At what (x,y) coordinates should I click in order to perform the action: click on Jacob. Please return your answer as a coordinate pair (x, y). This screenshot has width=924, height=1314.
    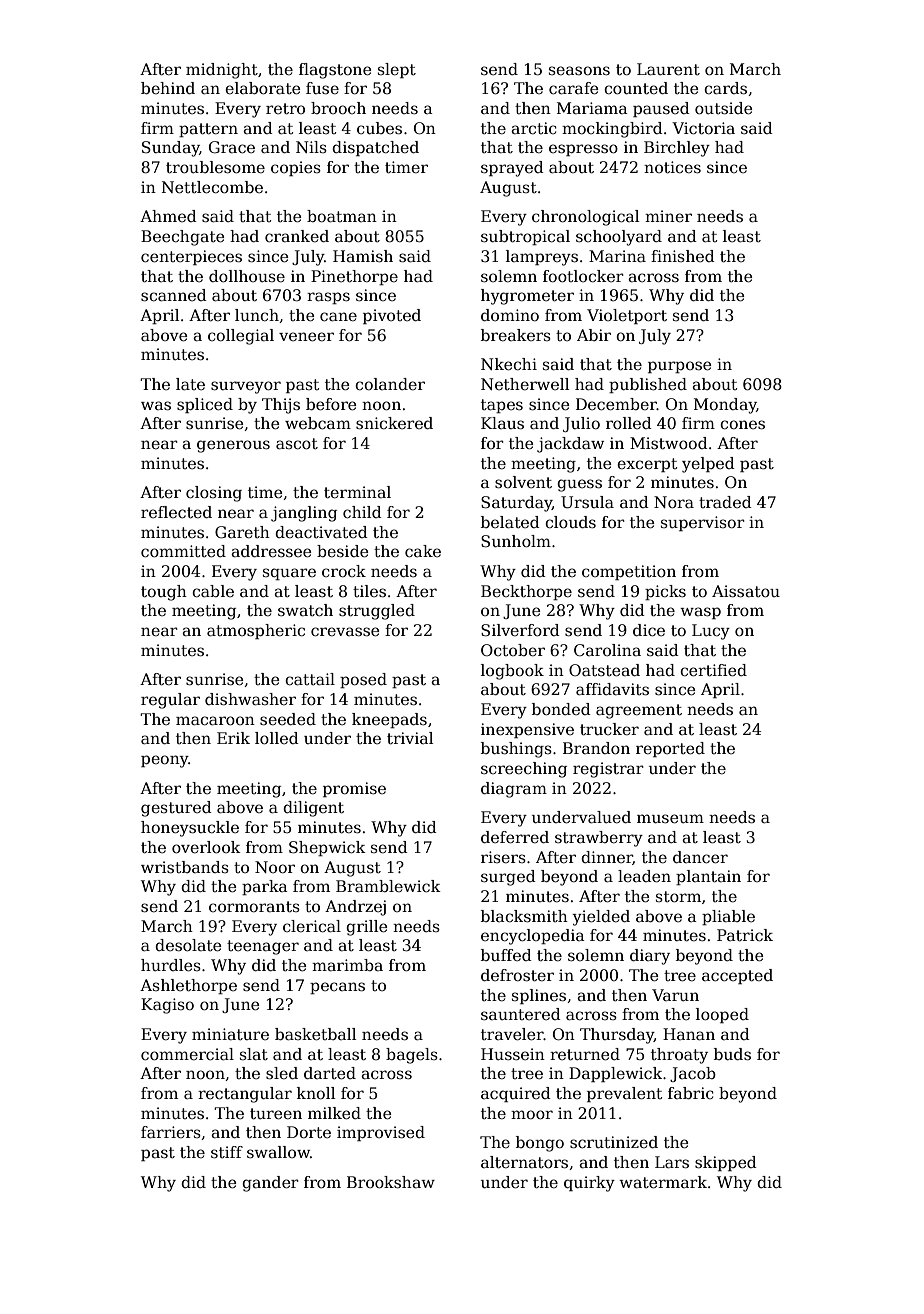
    Looking at the image, I should click on (693, 1074).
